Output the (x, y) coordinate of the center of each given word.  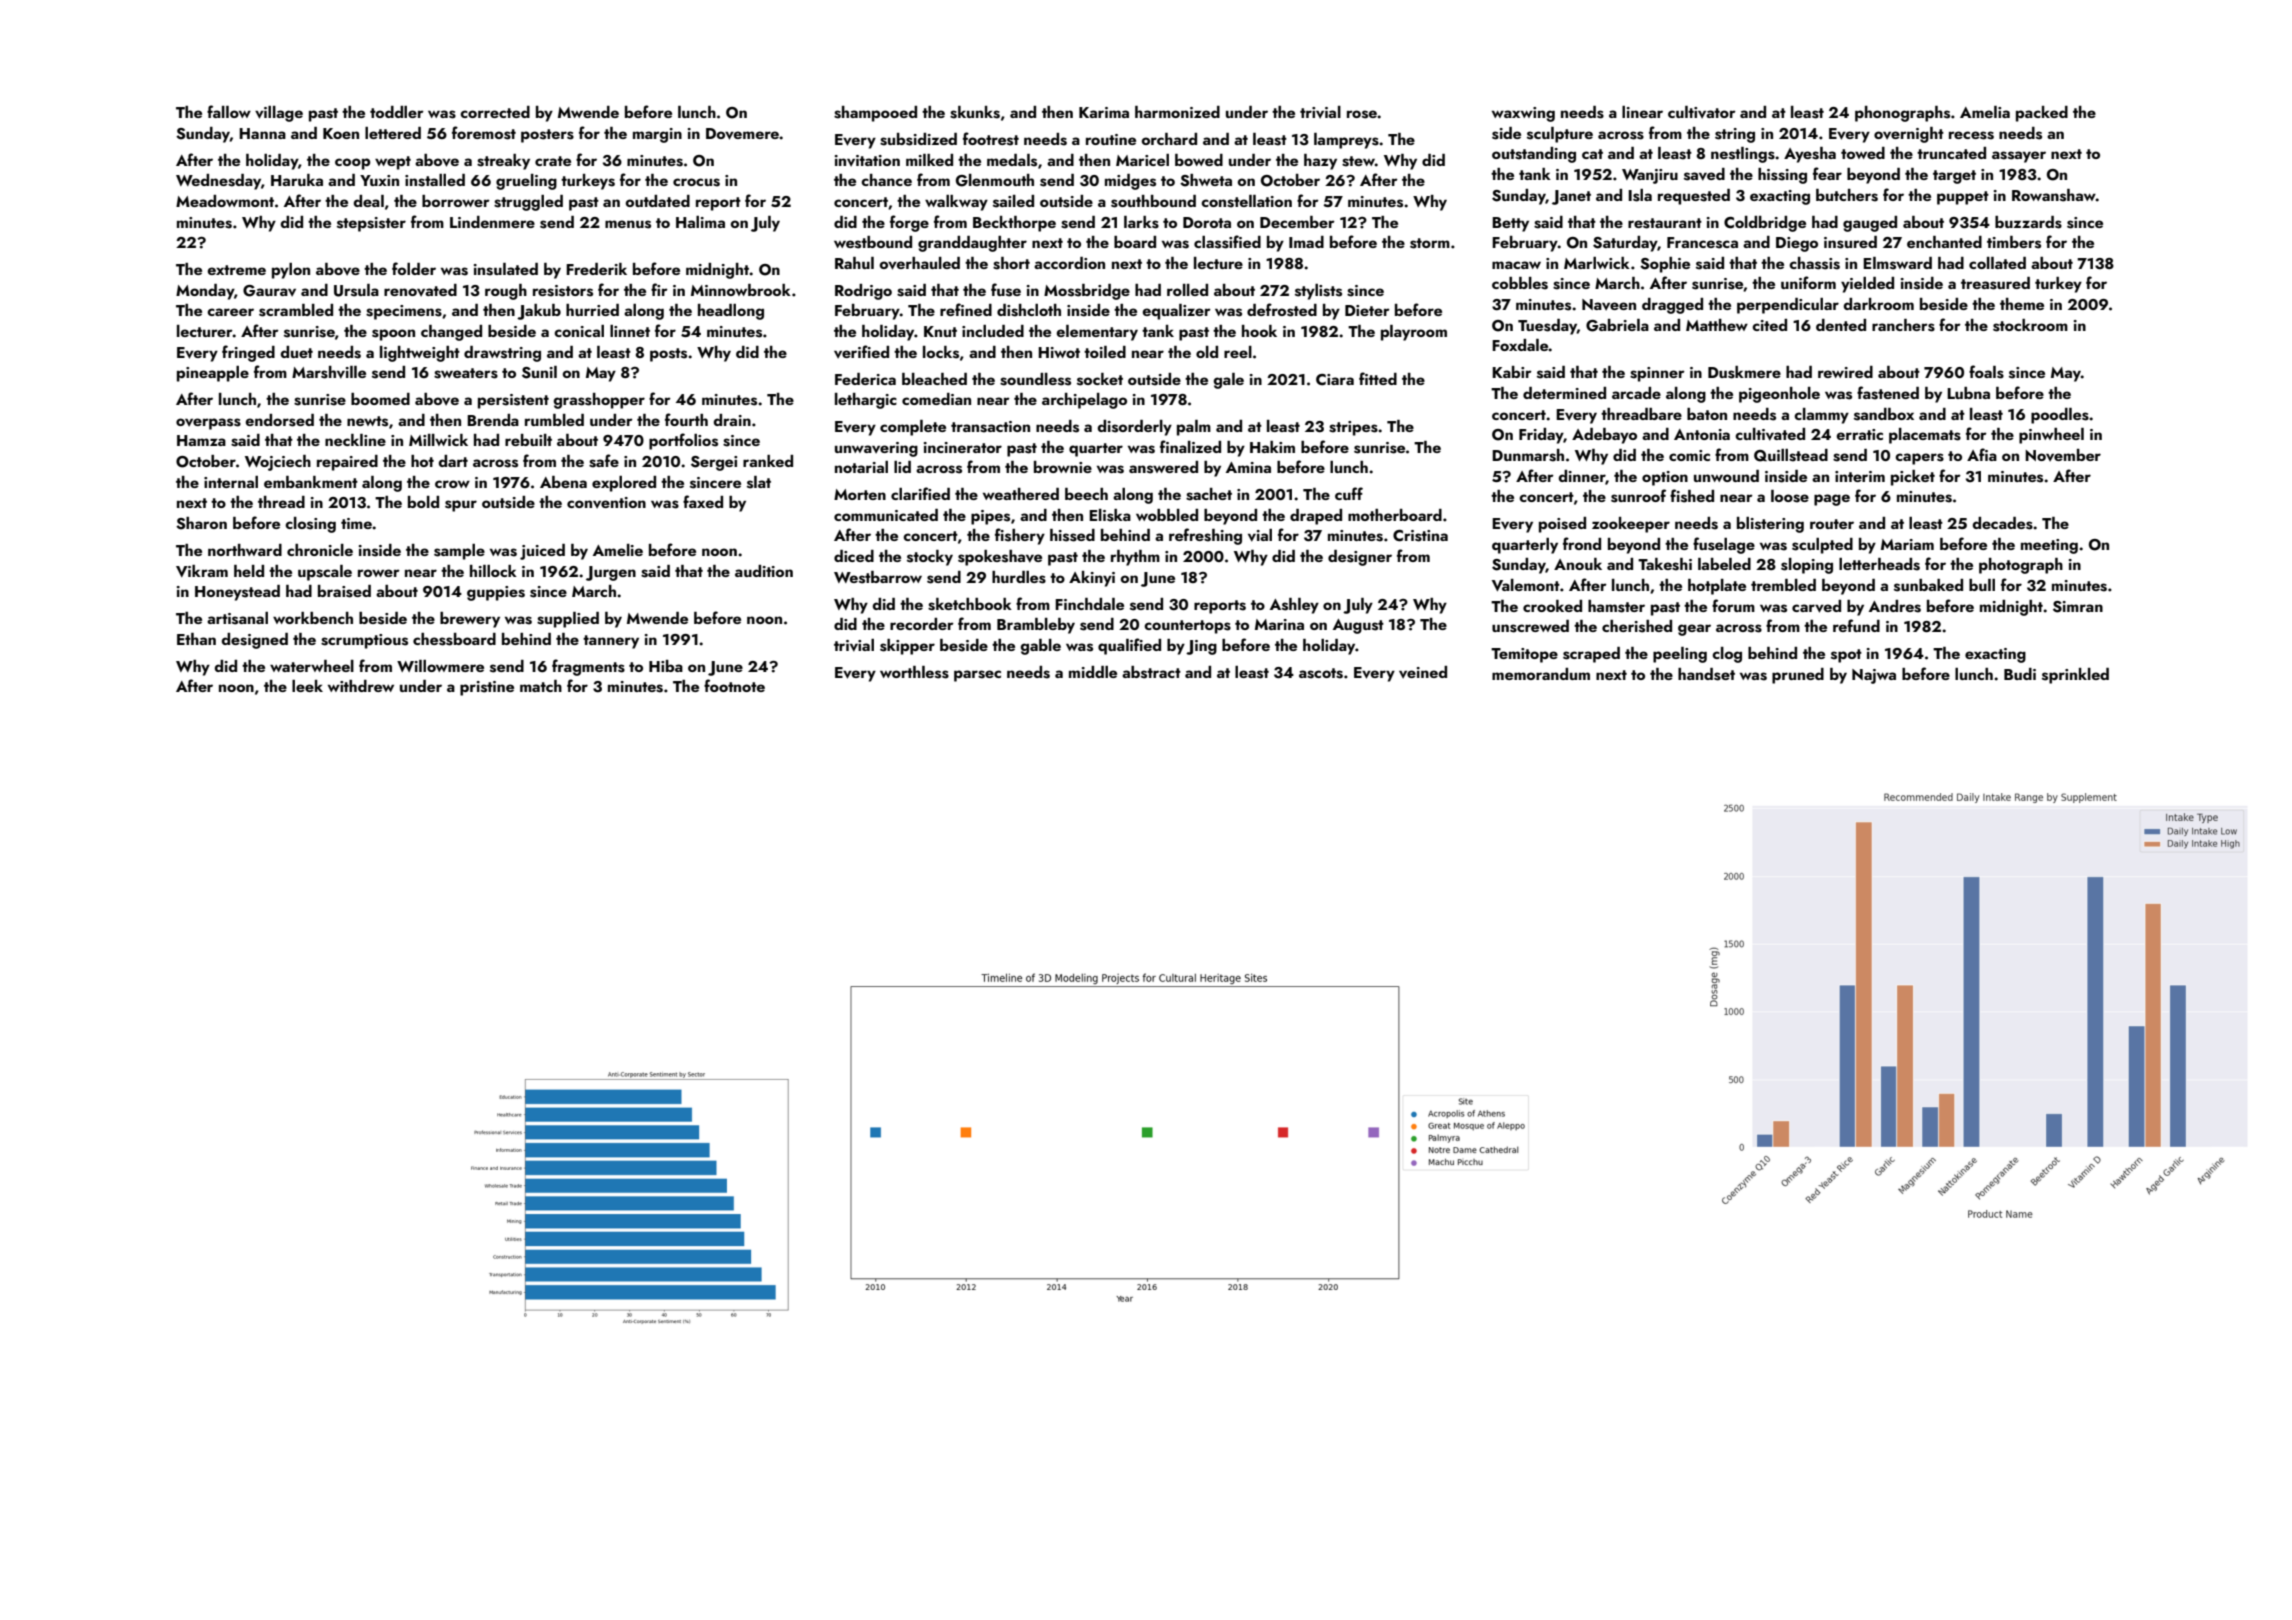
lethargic (866, 401)
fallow (229, 111)
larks (1141, 222)
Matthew (1717, 325)
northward (245, 550)
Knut (940, 331)
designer (1360, 558)
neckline (355, 440)
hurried (592, 310)
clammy (1821, 416)
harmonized (1177, 112)
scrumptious (364, 641)
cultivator (1702, 112)
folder (414, 268)
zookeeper (1631, 525)
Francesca (1702, 243)
